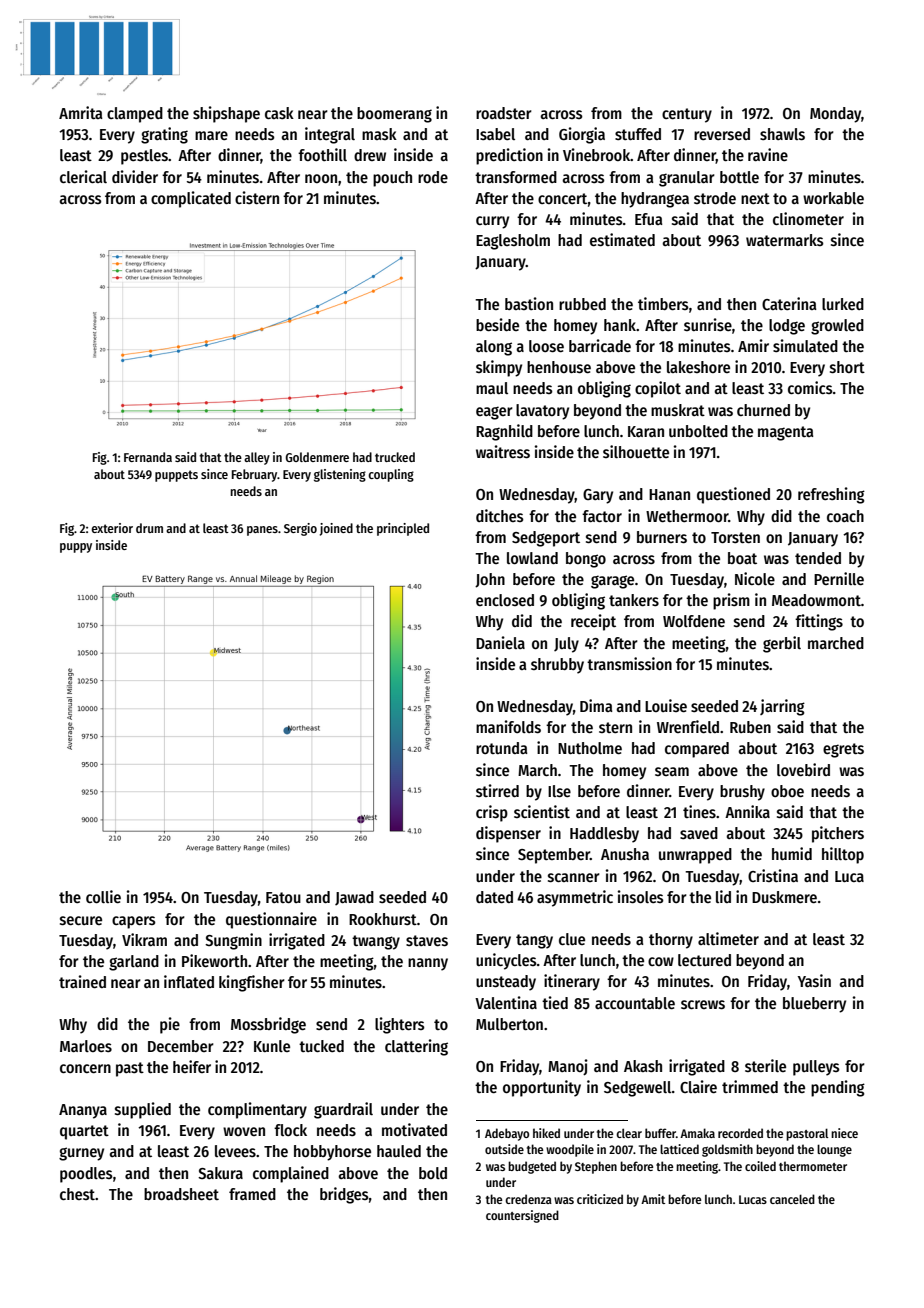 This page has width=924, height=1308. Describe the element at coordinates (698, 431) in the page. I see `unbolted` at that location.
